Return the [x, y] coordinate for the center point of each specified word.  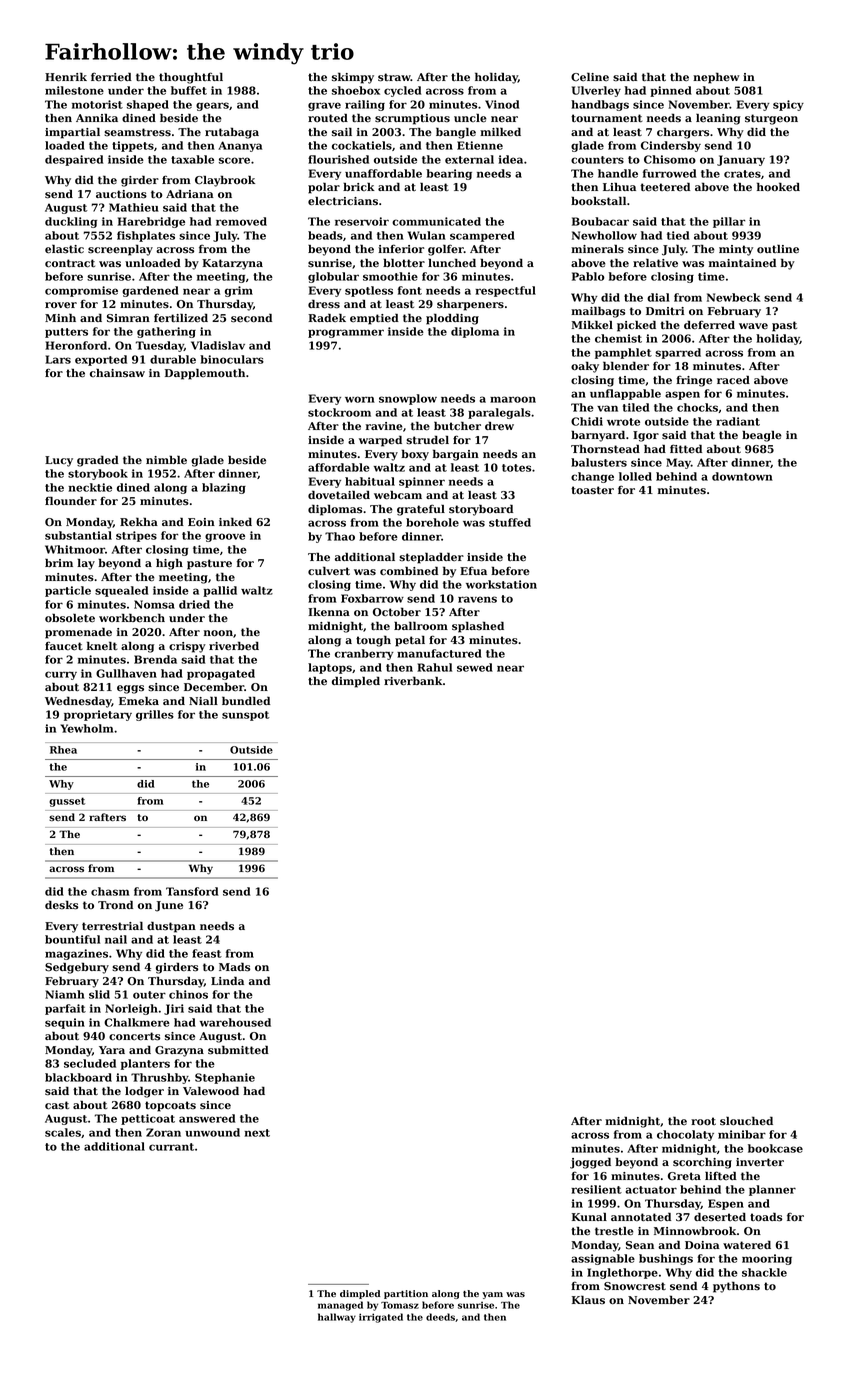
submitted [238, 1050]
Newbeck [733, 297]
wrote [623, 422]
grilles [155, 715]
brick [359, 187]
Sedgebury [77, 968]
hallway [337, 1318]
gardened [150, 291]
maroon [513, 399]
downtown [742, 476]
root [703, 1121]
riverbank [413, 681]
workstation [501, 584]
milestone [74, 90]
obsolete [70, 618]
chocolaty [685, 1135]
